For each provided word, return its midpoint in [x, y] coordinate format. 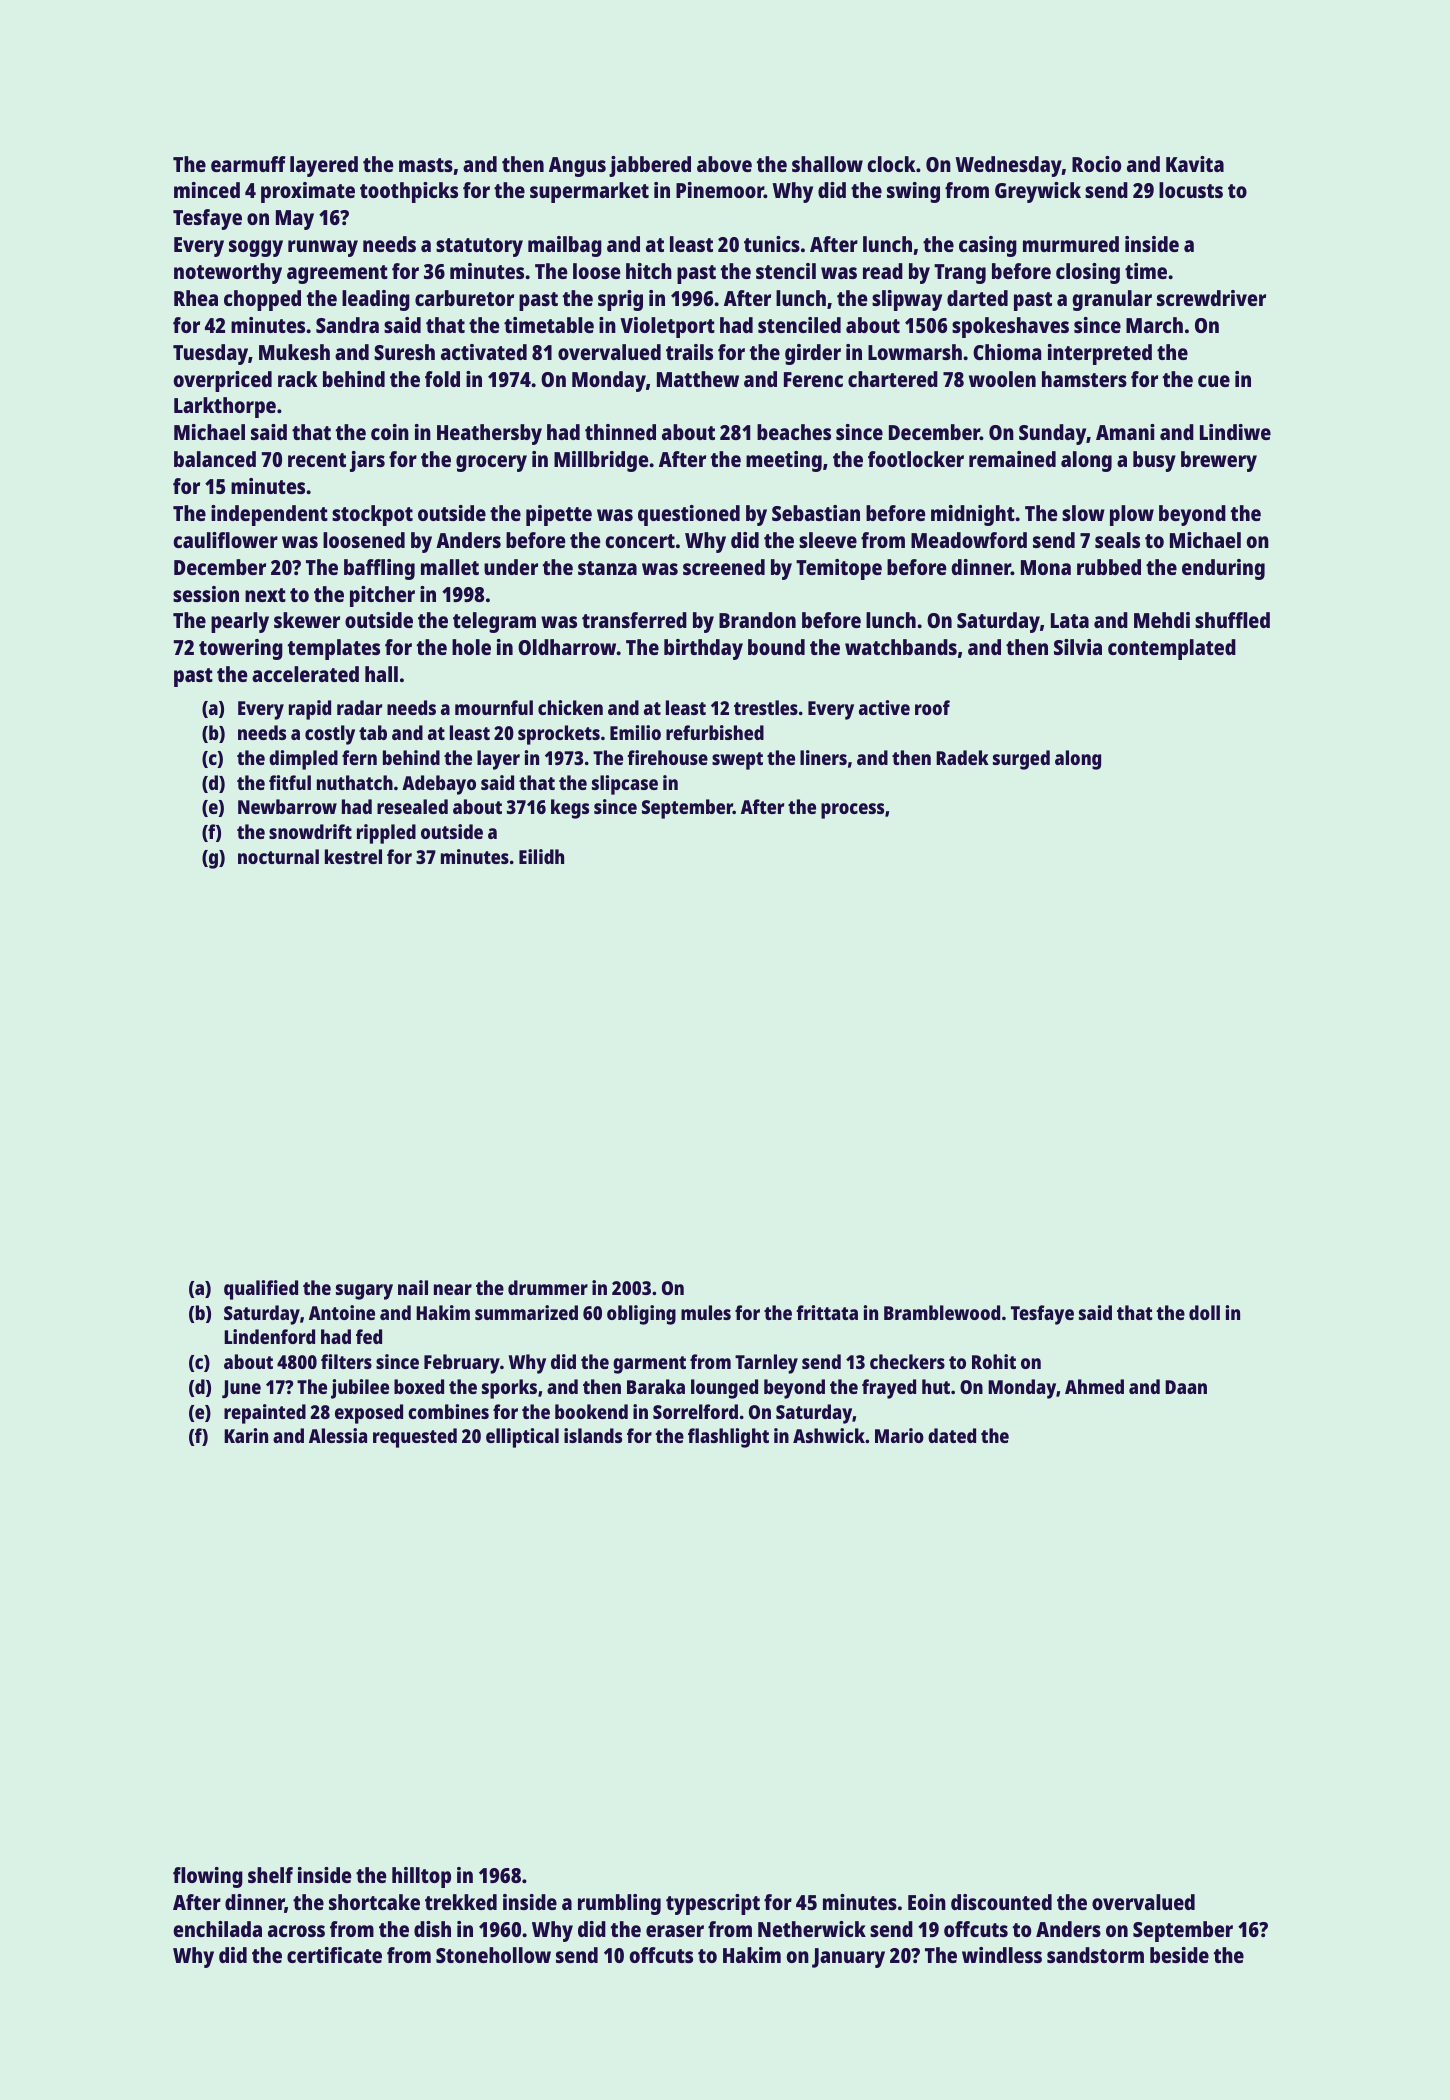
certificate [334, 1955]
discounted [1001, 1902]
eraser [675, 1931]
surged [1021, 760]
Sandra [347, 325]
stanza [607, 568]
